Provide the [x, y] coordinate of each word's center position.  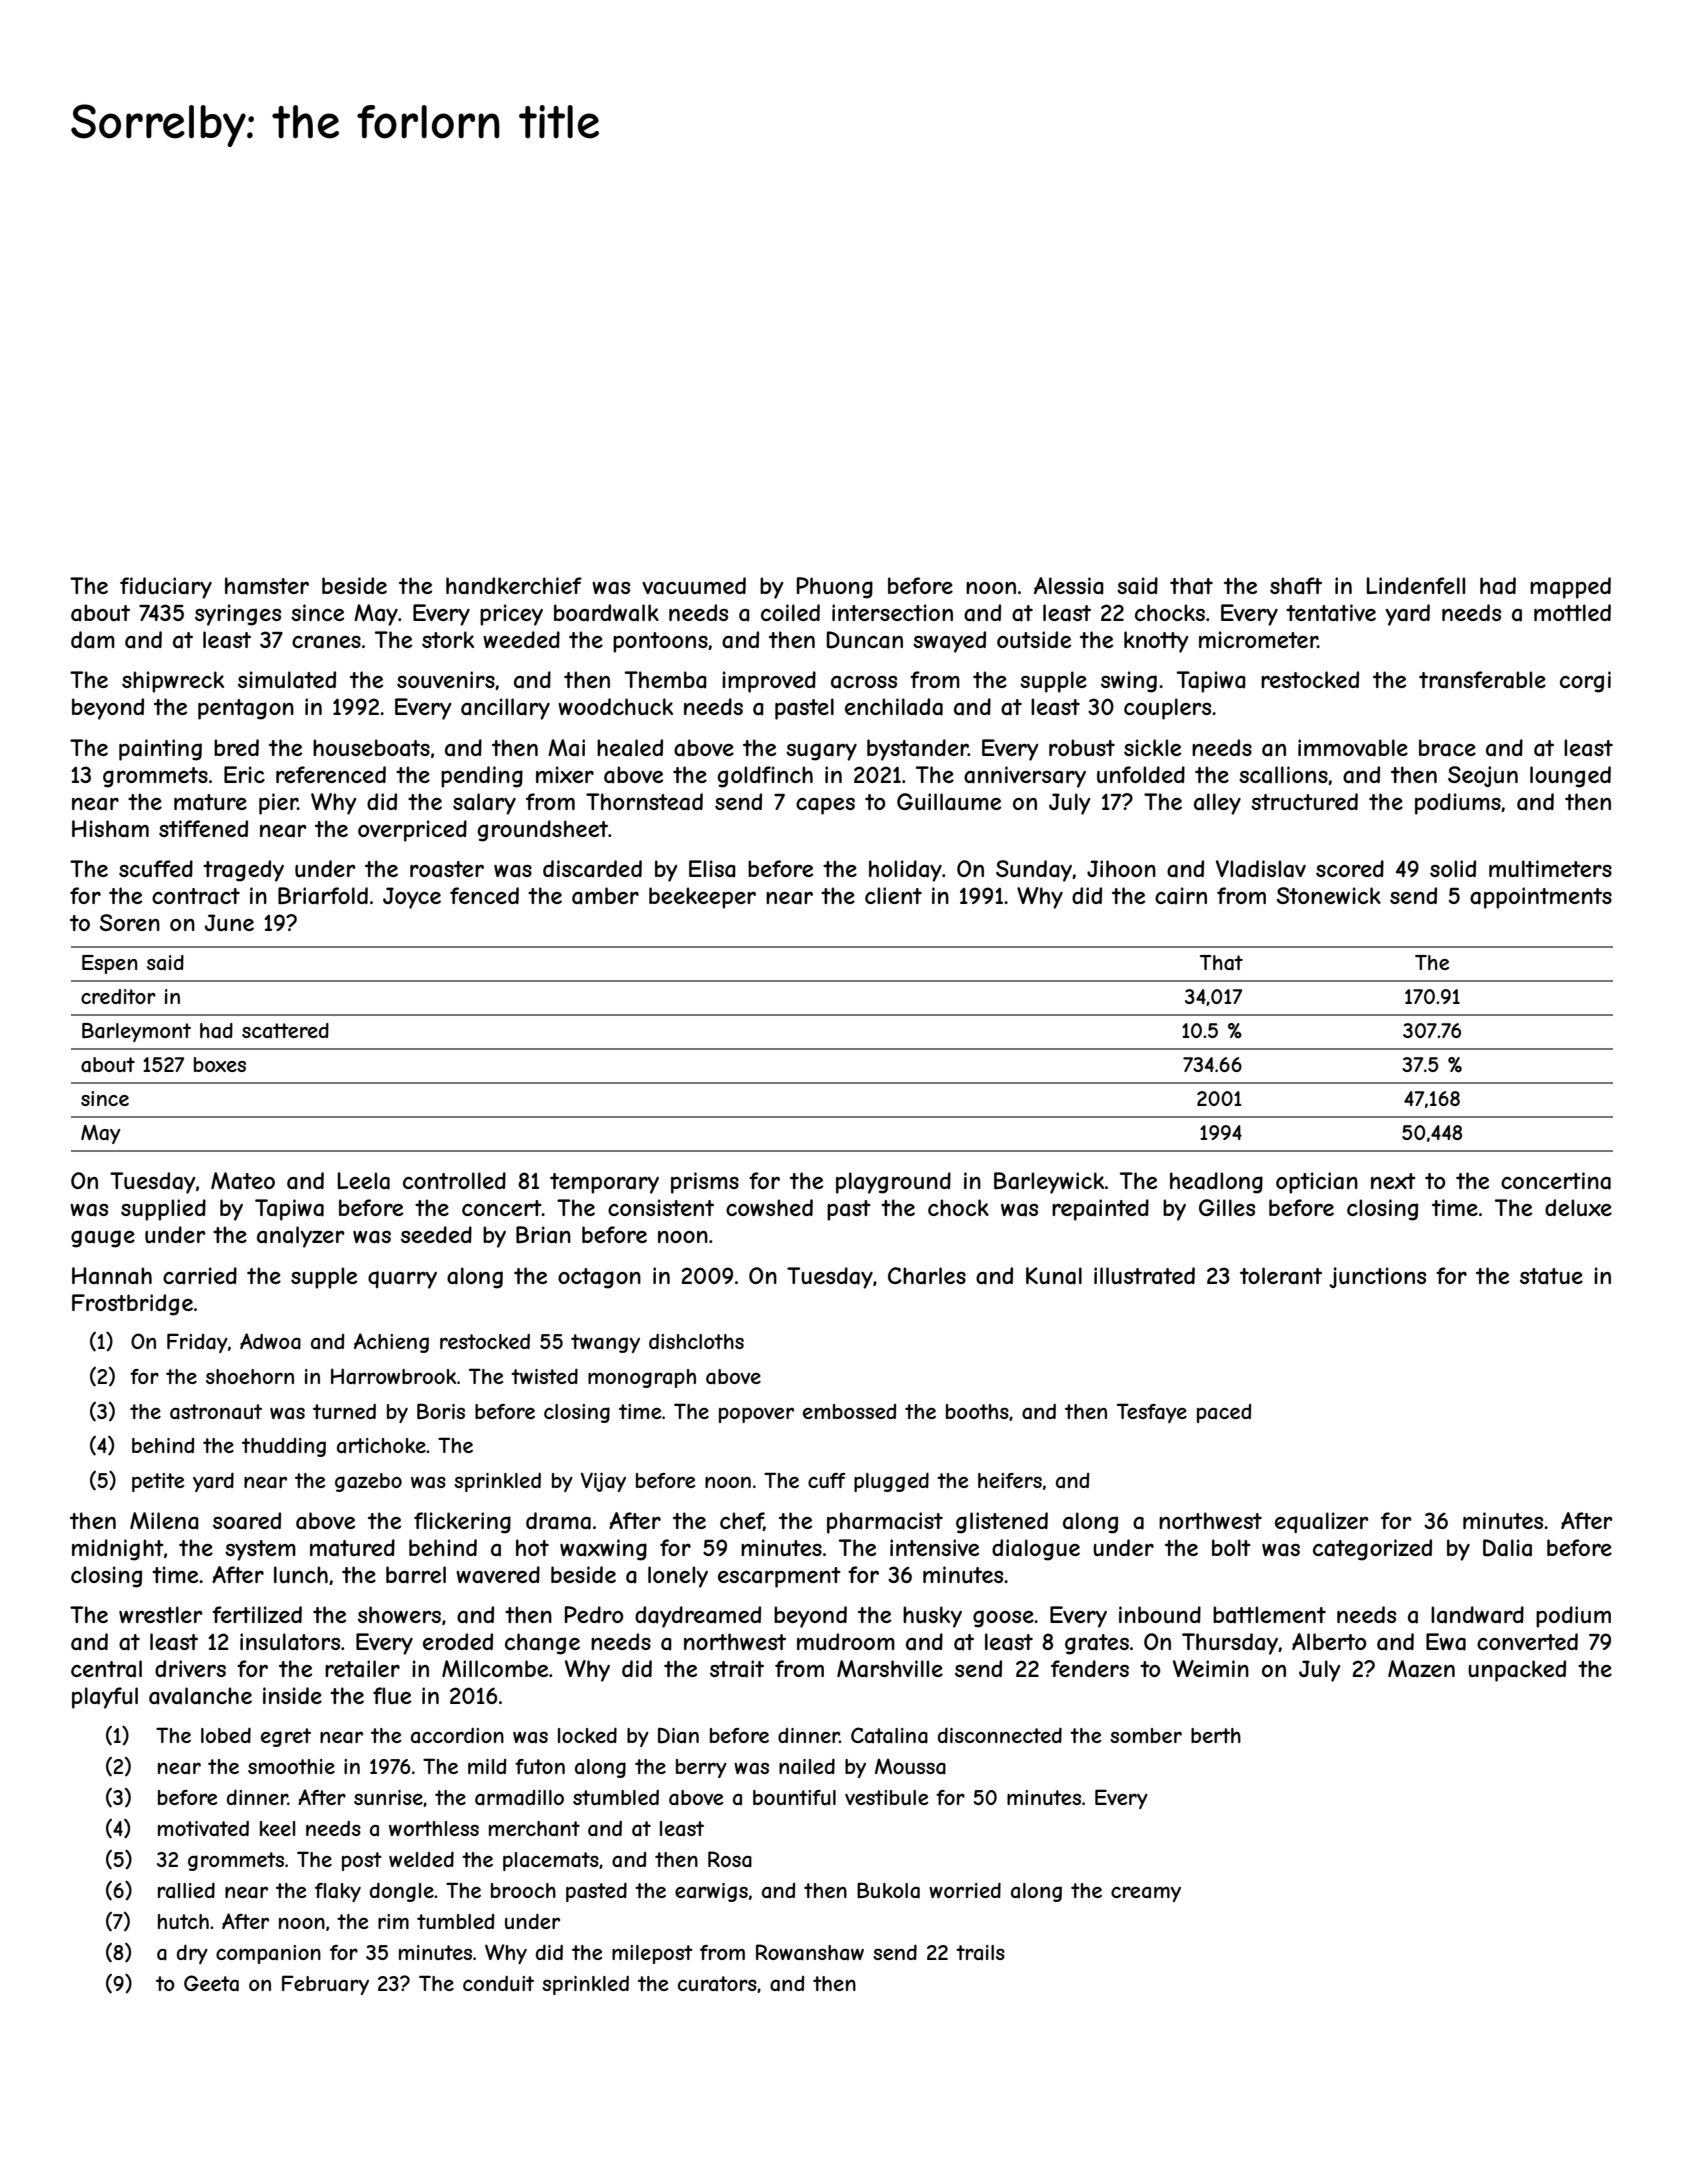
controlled [454, 1180]
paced [1224, 1413]
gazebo [368, 1482]
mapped [1570, 588]
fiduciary [166, 588]
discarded [592, 869]
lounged [1570, 777]
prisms [705, 1183]
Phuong [835, 588]
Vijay [603, 1482]
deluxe [1578, 1207]
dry [192, 1954]
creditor [118, 996]
